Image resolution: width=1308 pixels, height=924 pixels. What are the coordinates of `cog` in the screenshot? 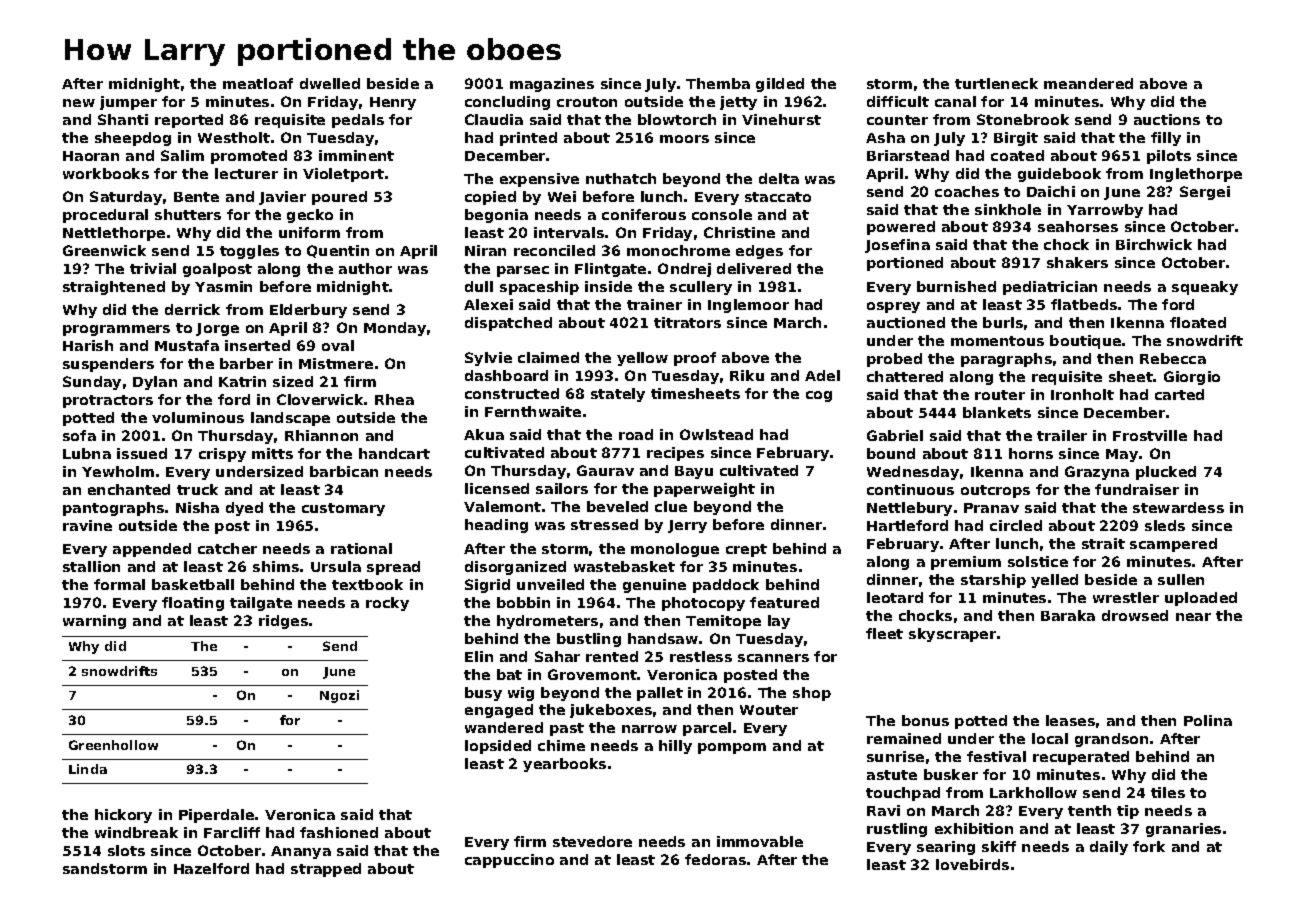 It's located at (819, 396).
